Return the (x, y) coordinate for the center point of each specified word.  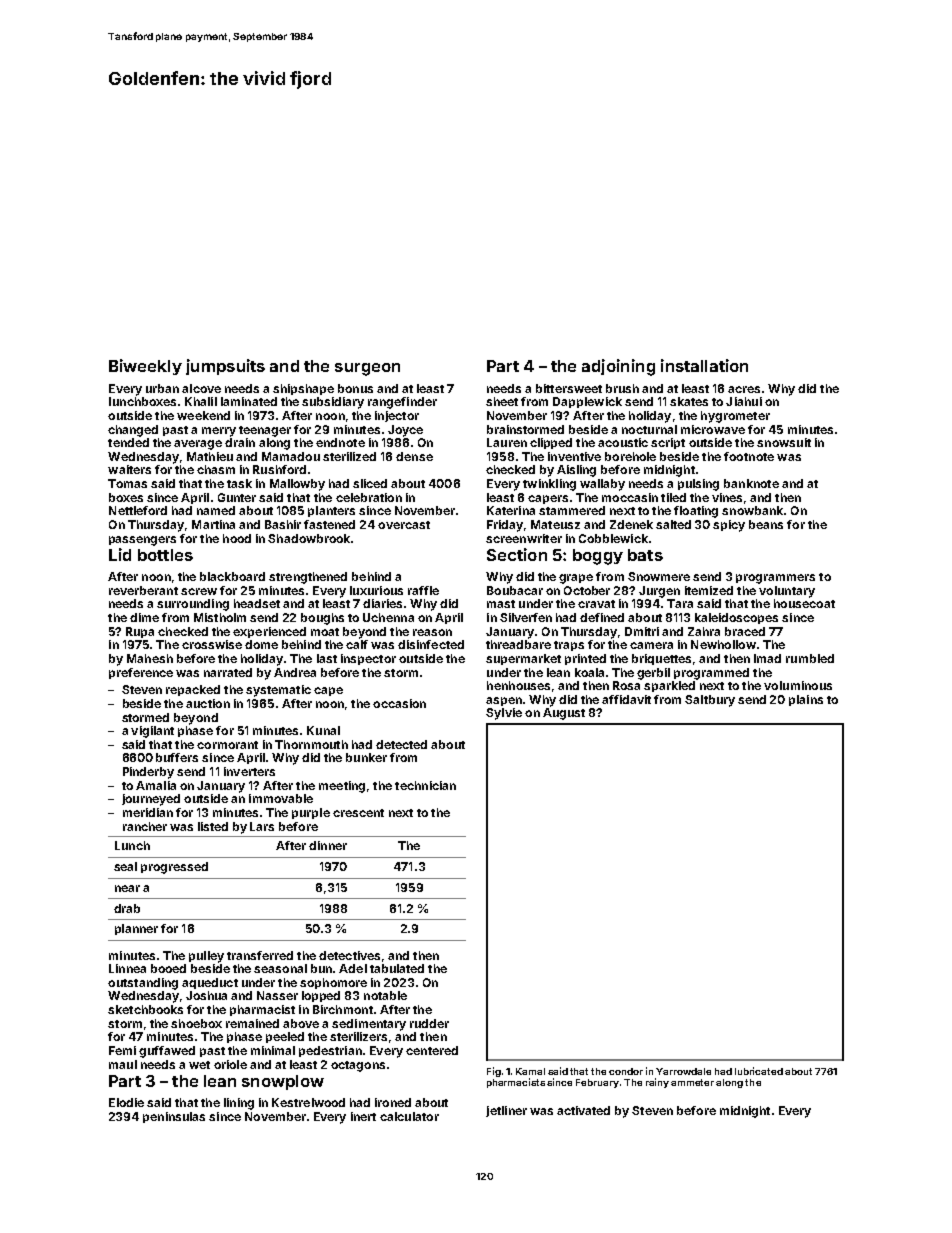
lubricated (759, 1071)
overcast (404, 525)
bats (645, 555)
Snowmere (659, 576)
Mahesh (150, 658)
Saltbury (710, 701)
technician (425, 785)
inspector (368, 659)
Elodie (126, 1102)
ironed (393, 1102)
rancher (145, 826)
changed (133, 431)
